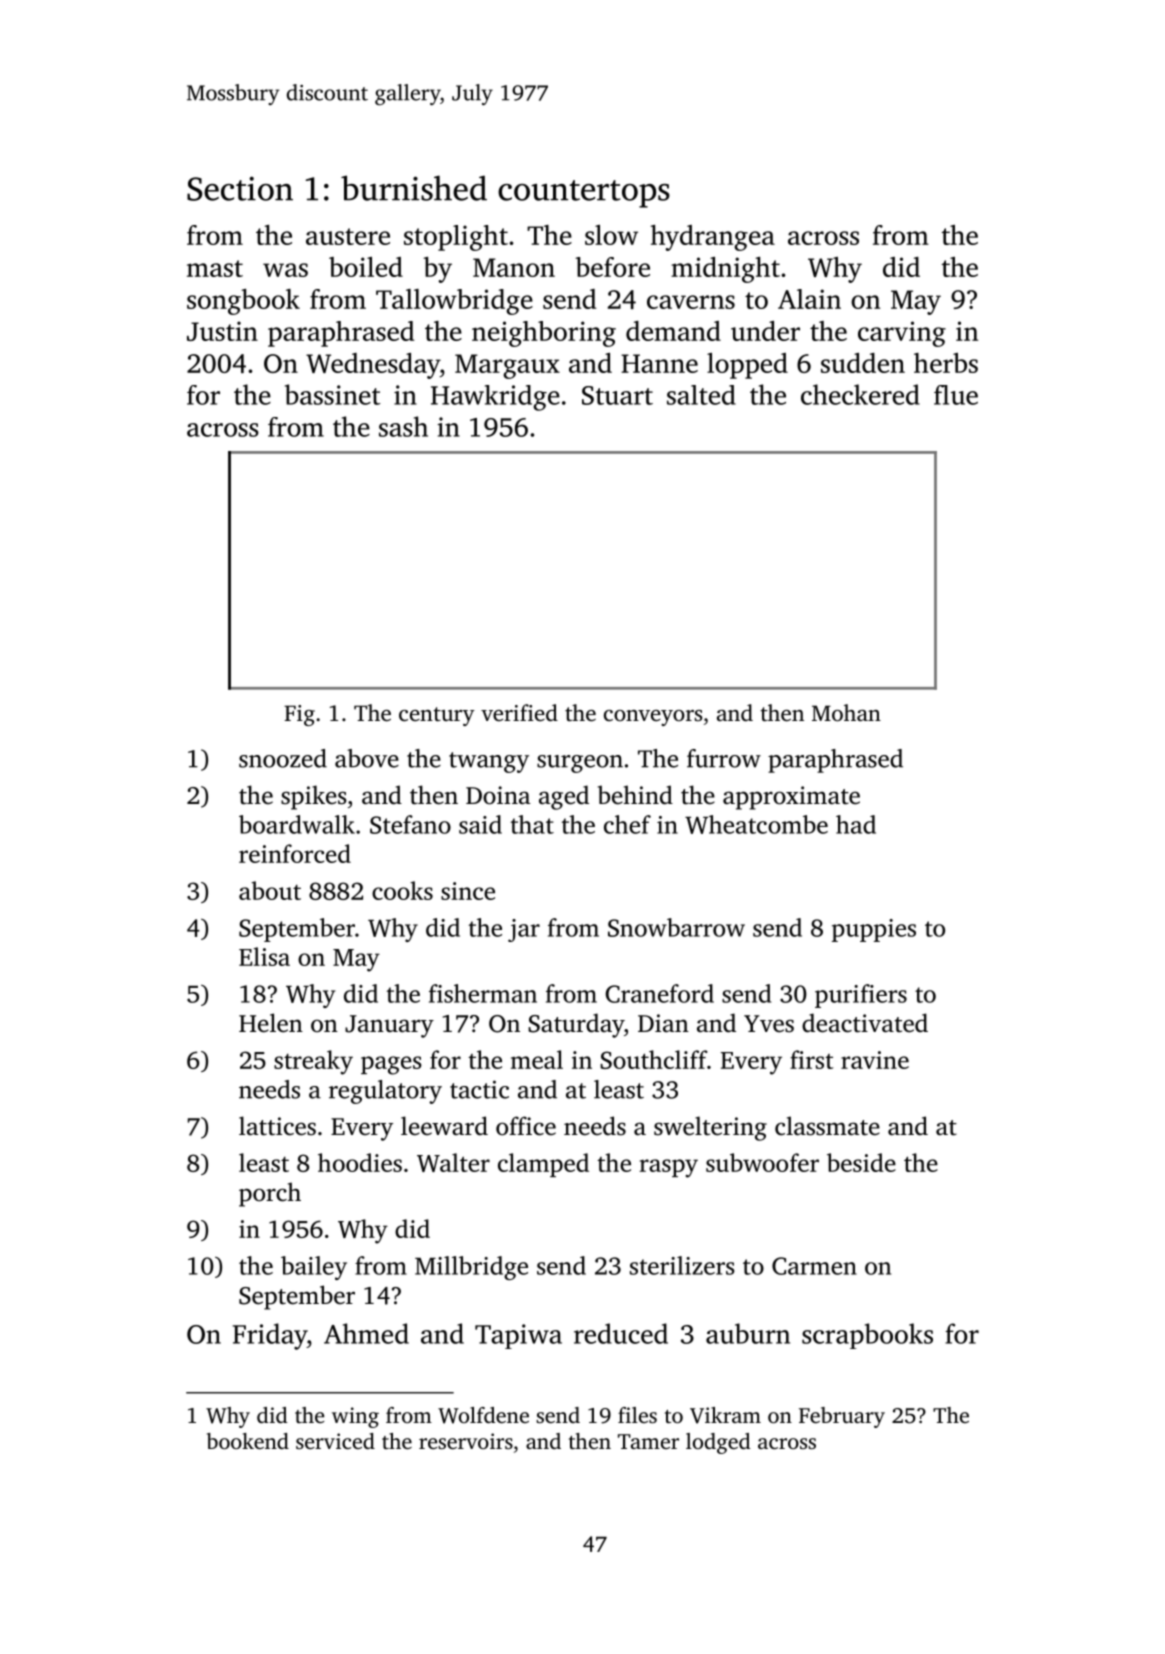 The width and height of the screenshot is (1165, 1654). I want to click on meal, so click(537, 1059).
